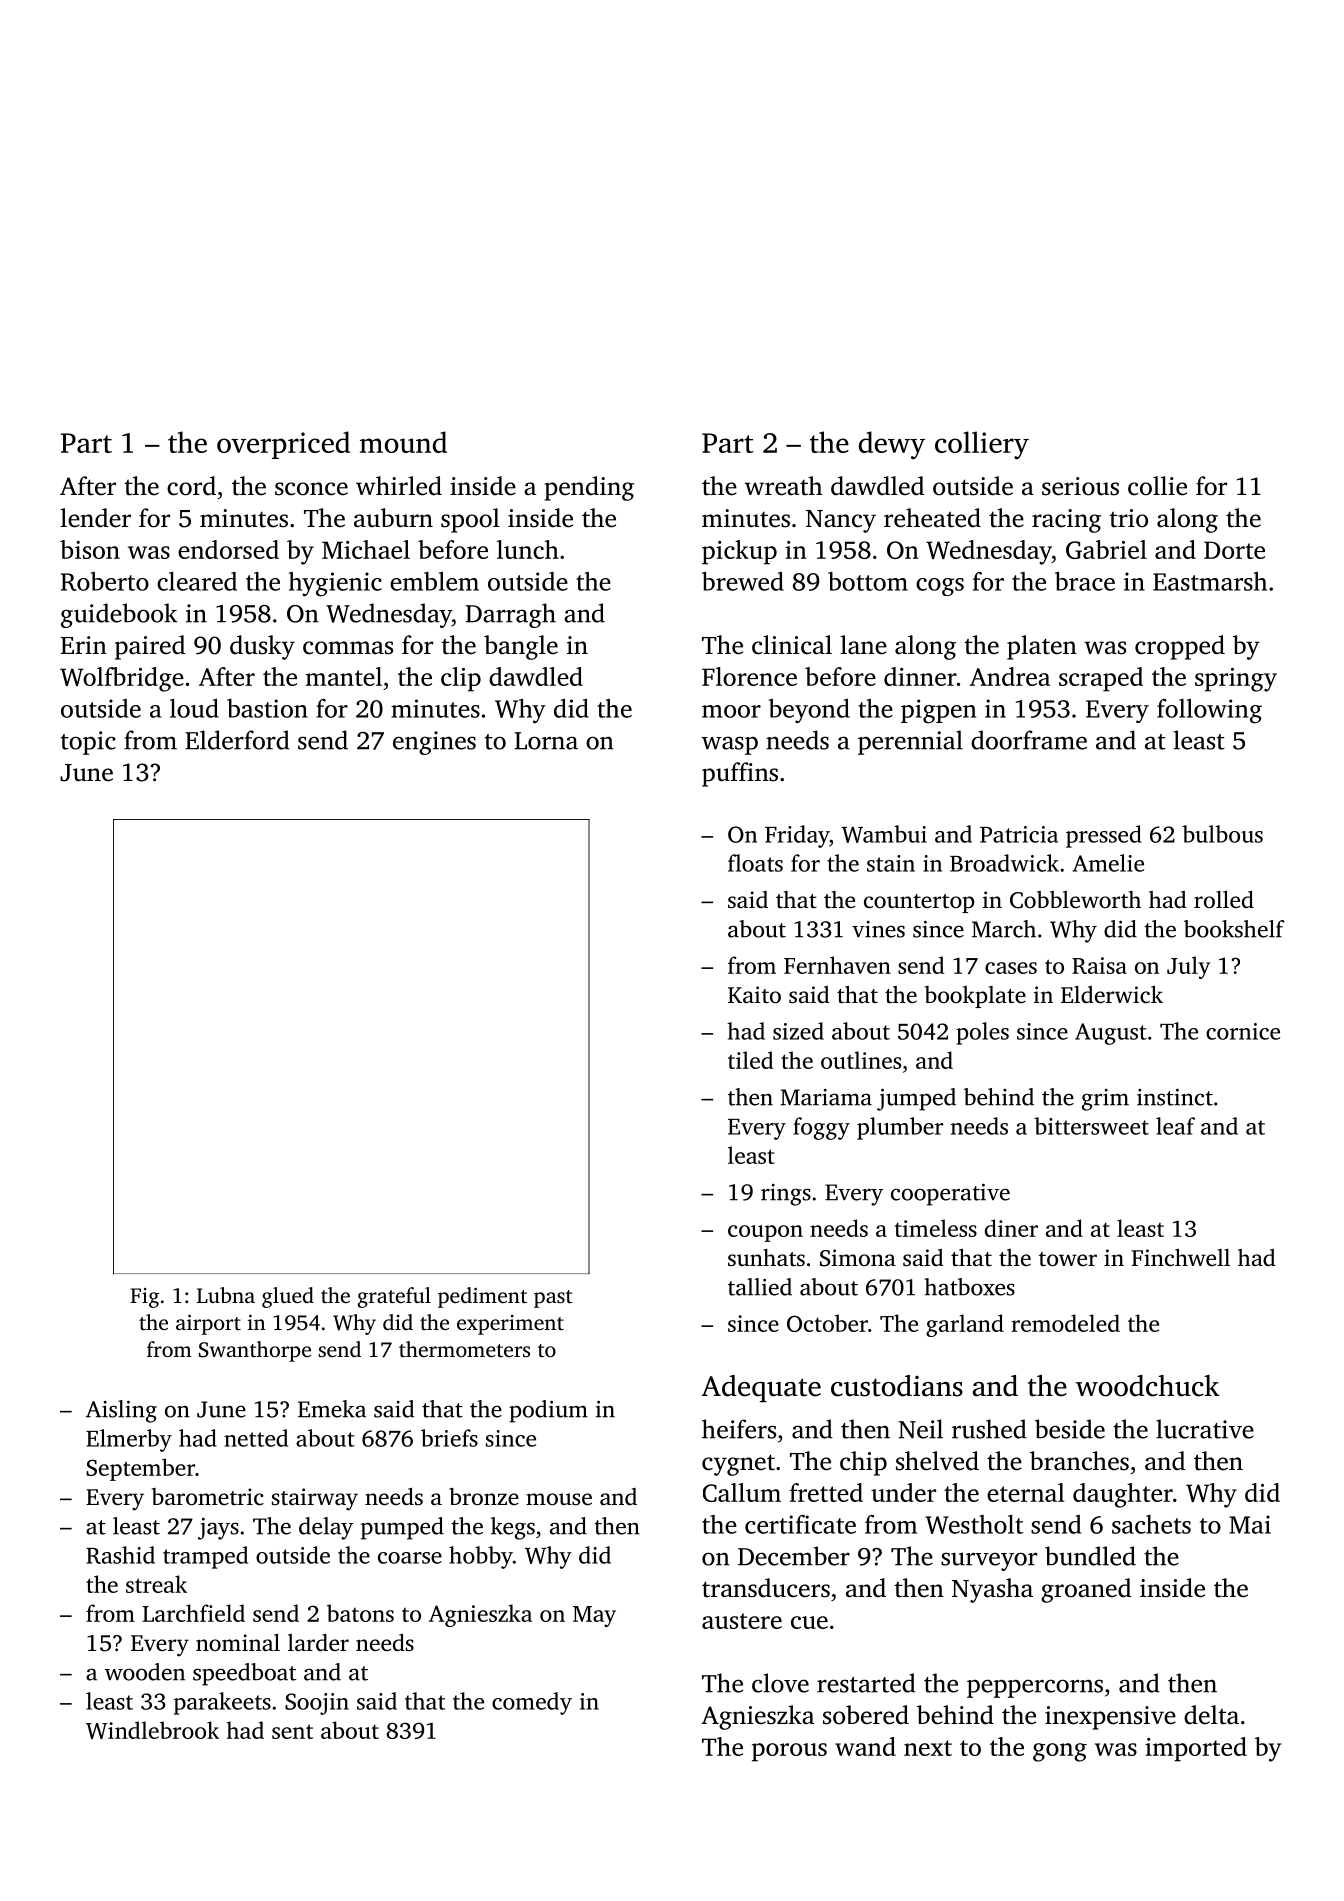 This page has width=1344, height=1901. I want to click on topic, so click(88, 743).
